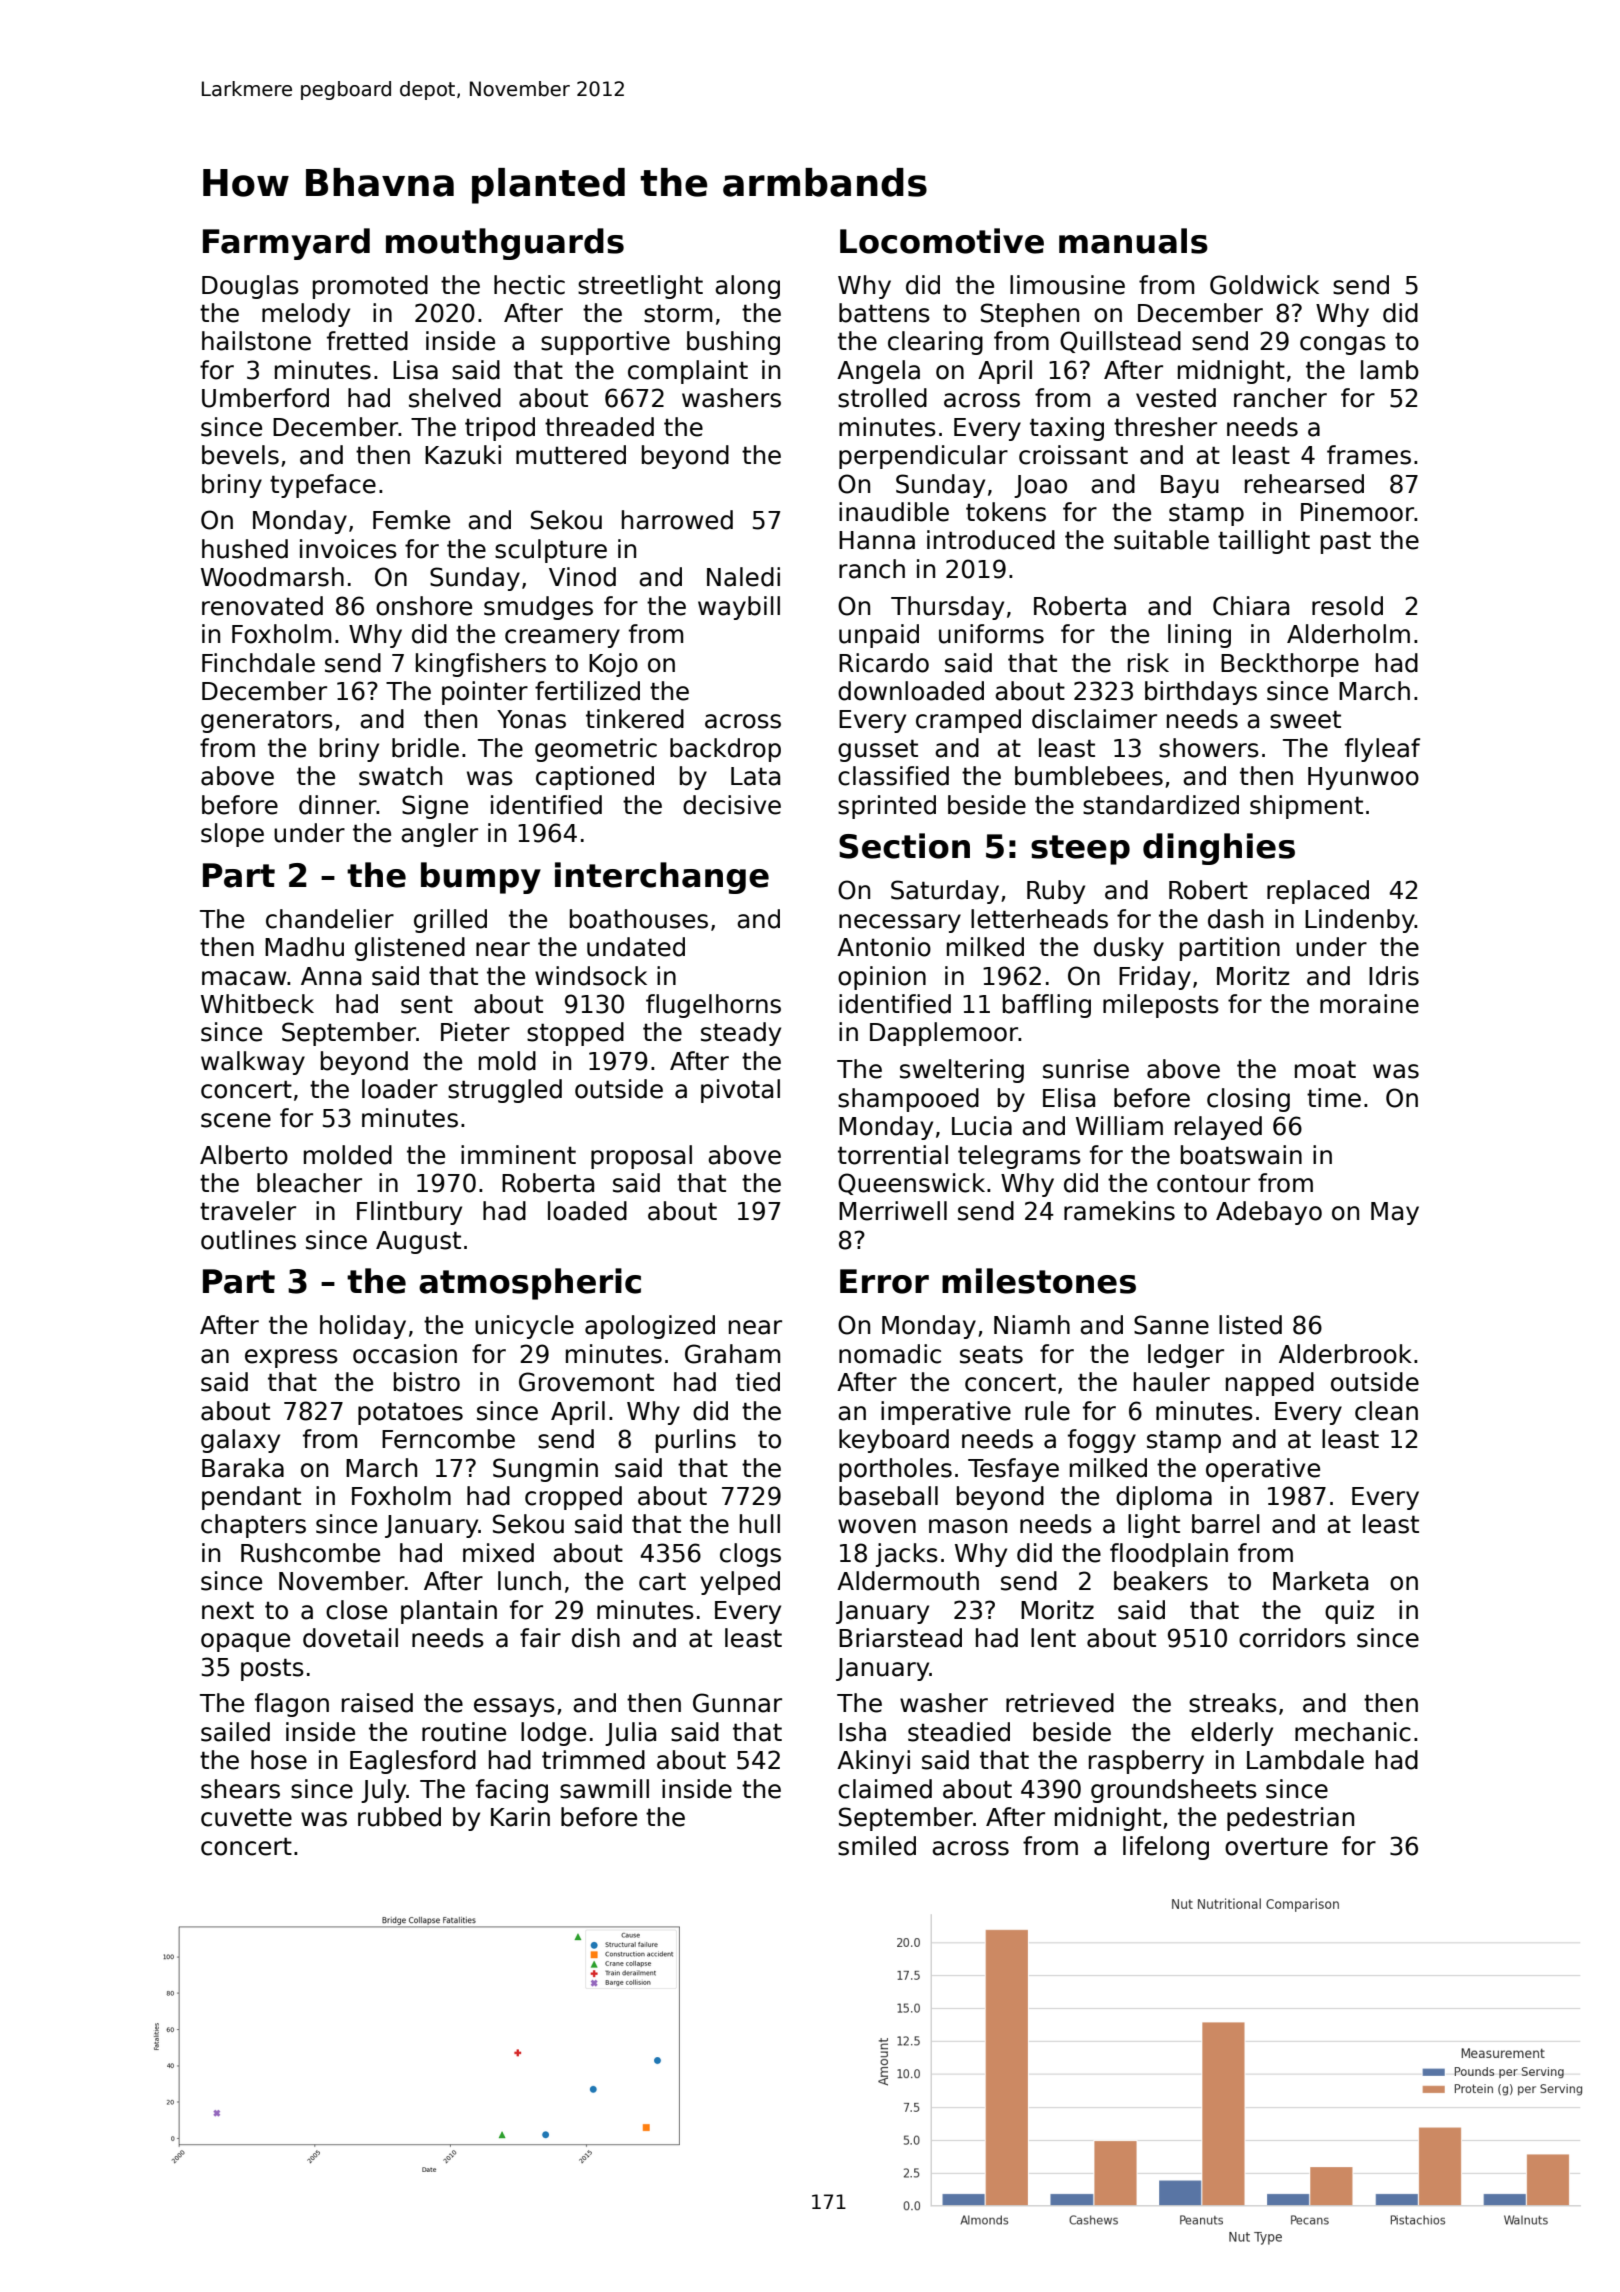 The width and height of the screenshot is (1620, 2292). I want to click on mouthguards, so click(505, 244).
